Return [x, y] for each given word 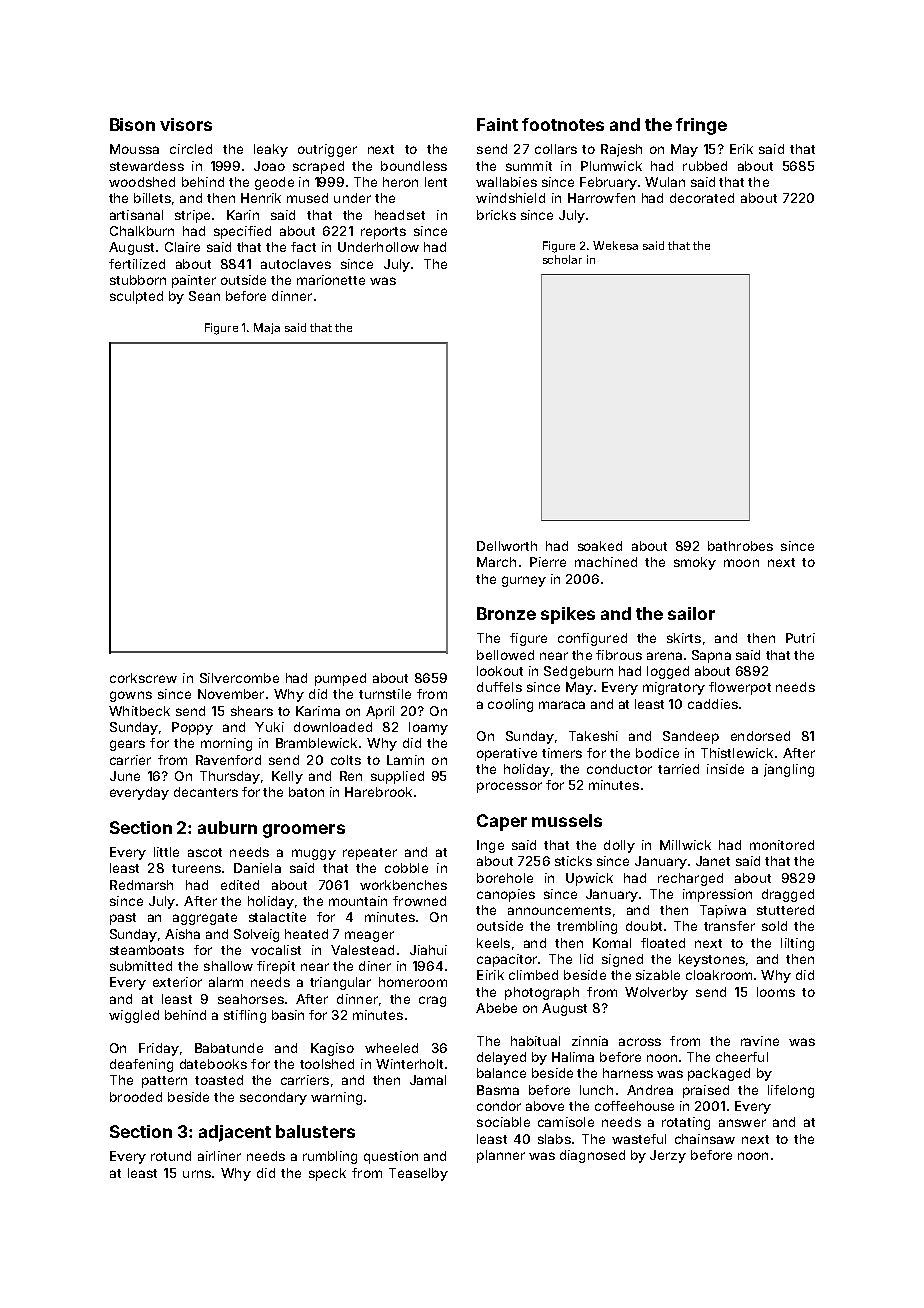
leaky [271, 150]
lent [436, 182]
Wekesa [615, 245]
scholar [562, 259]
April [380, 712]
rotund [171, 1156]
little [166, 852]
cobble [406, 868]
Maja [267, 328]
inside [725, 769]
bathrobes [740, 546]
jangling [789, 770]
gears [127, 745]
